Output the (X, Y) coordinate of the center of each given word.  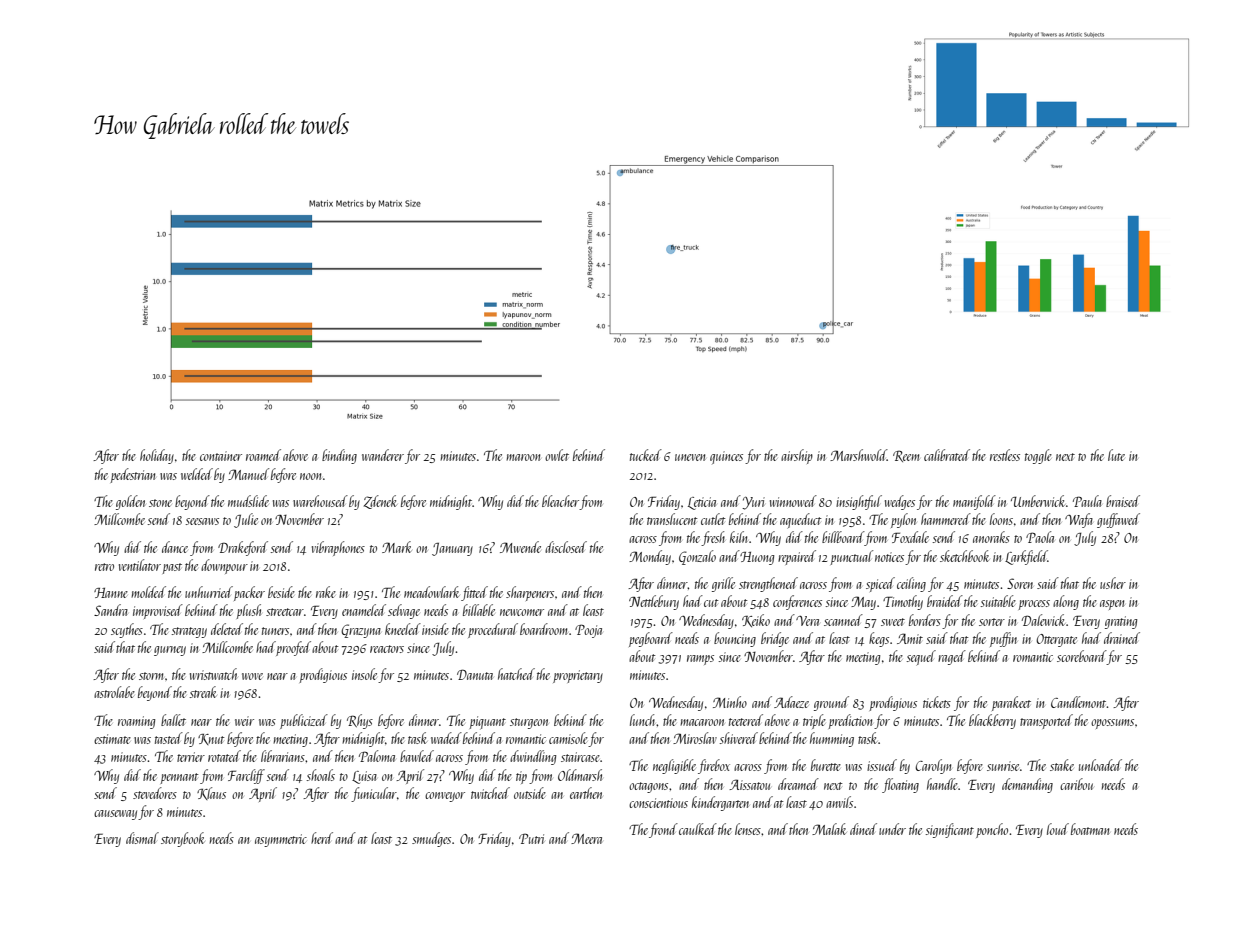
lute (1116, 455)
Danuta (475, 674)
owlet (557, 455)
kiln (739, 537)
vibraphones (338, 548)
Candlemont (1079, 702)
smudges (431, 839)
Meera (586, 838)
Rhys (360, 721)
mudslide (248, 501)
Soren (1020, 583)
